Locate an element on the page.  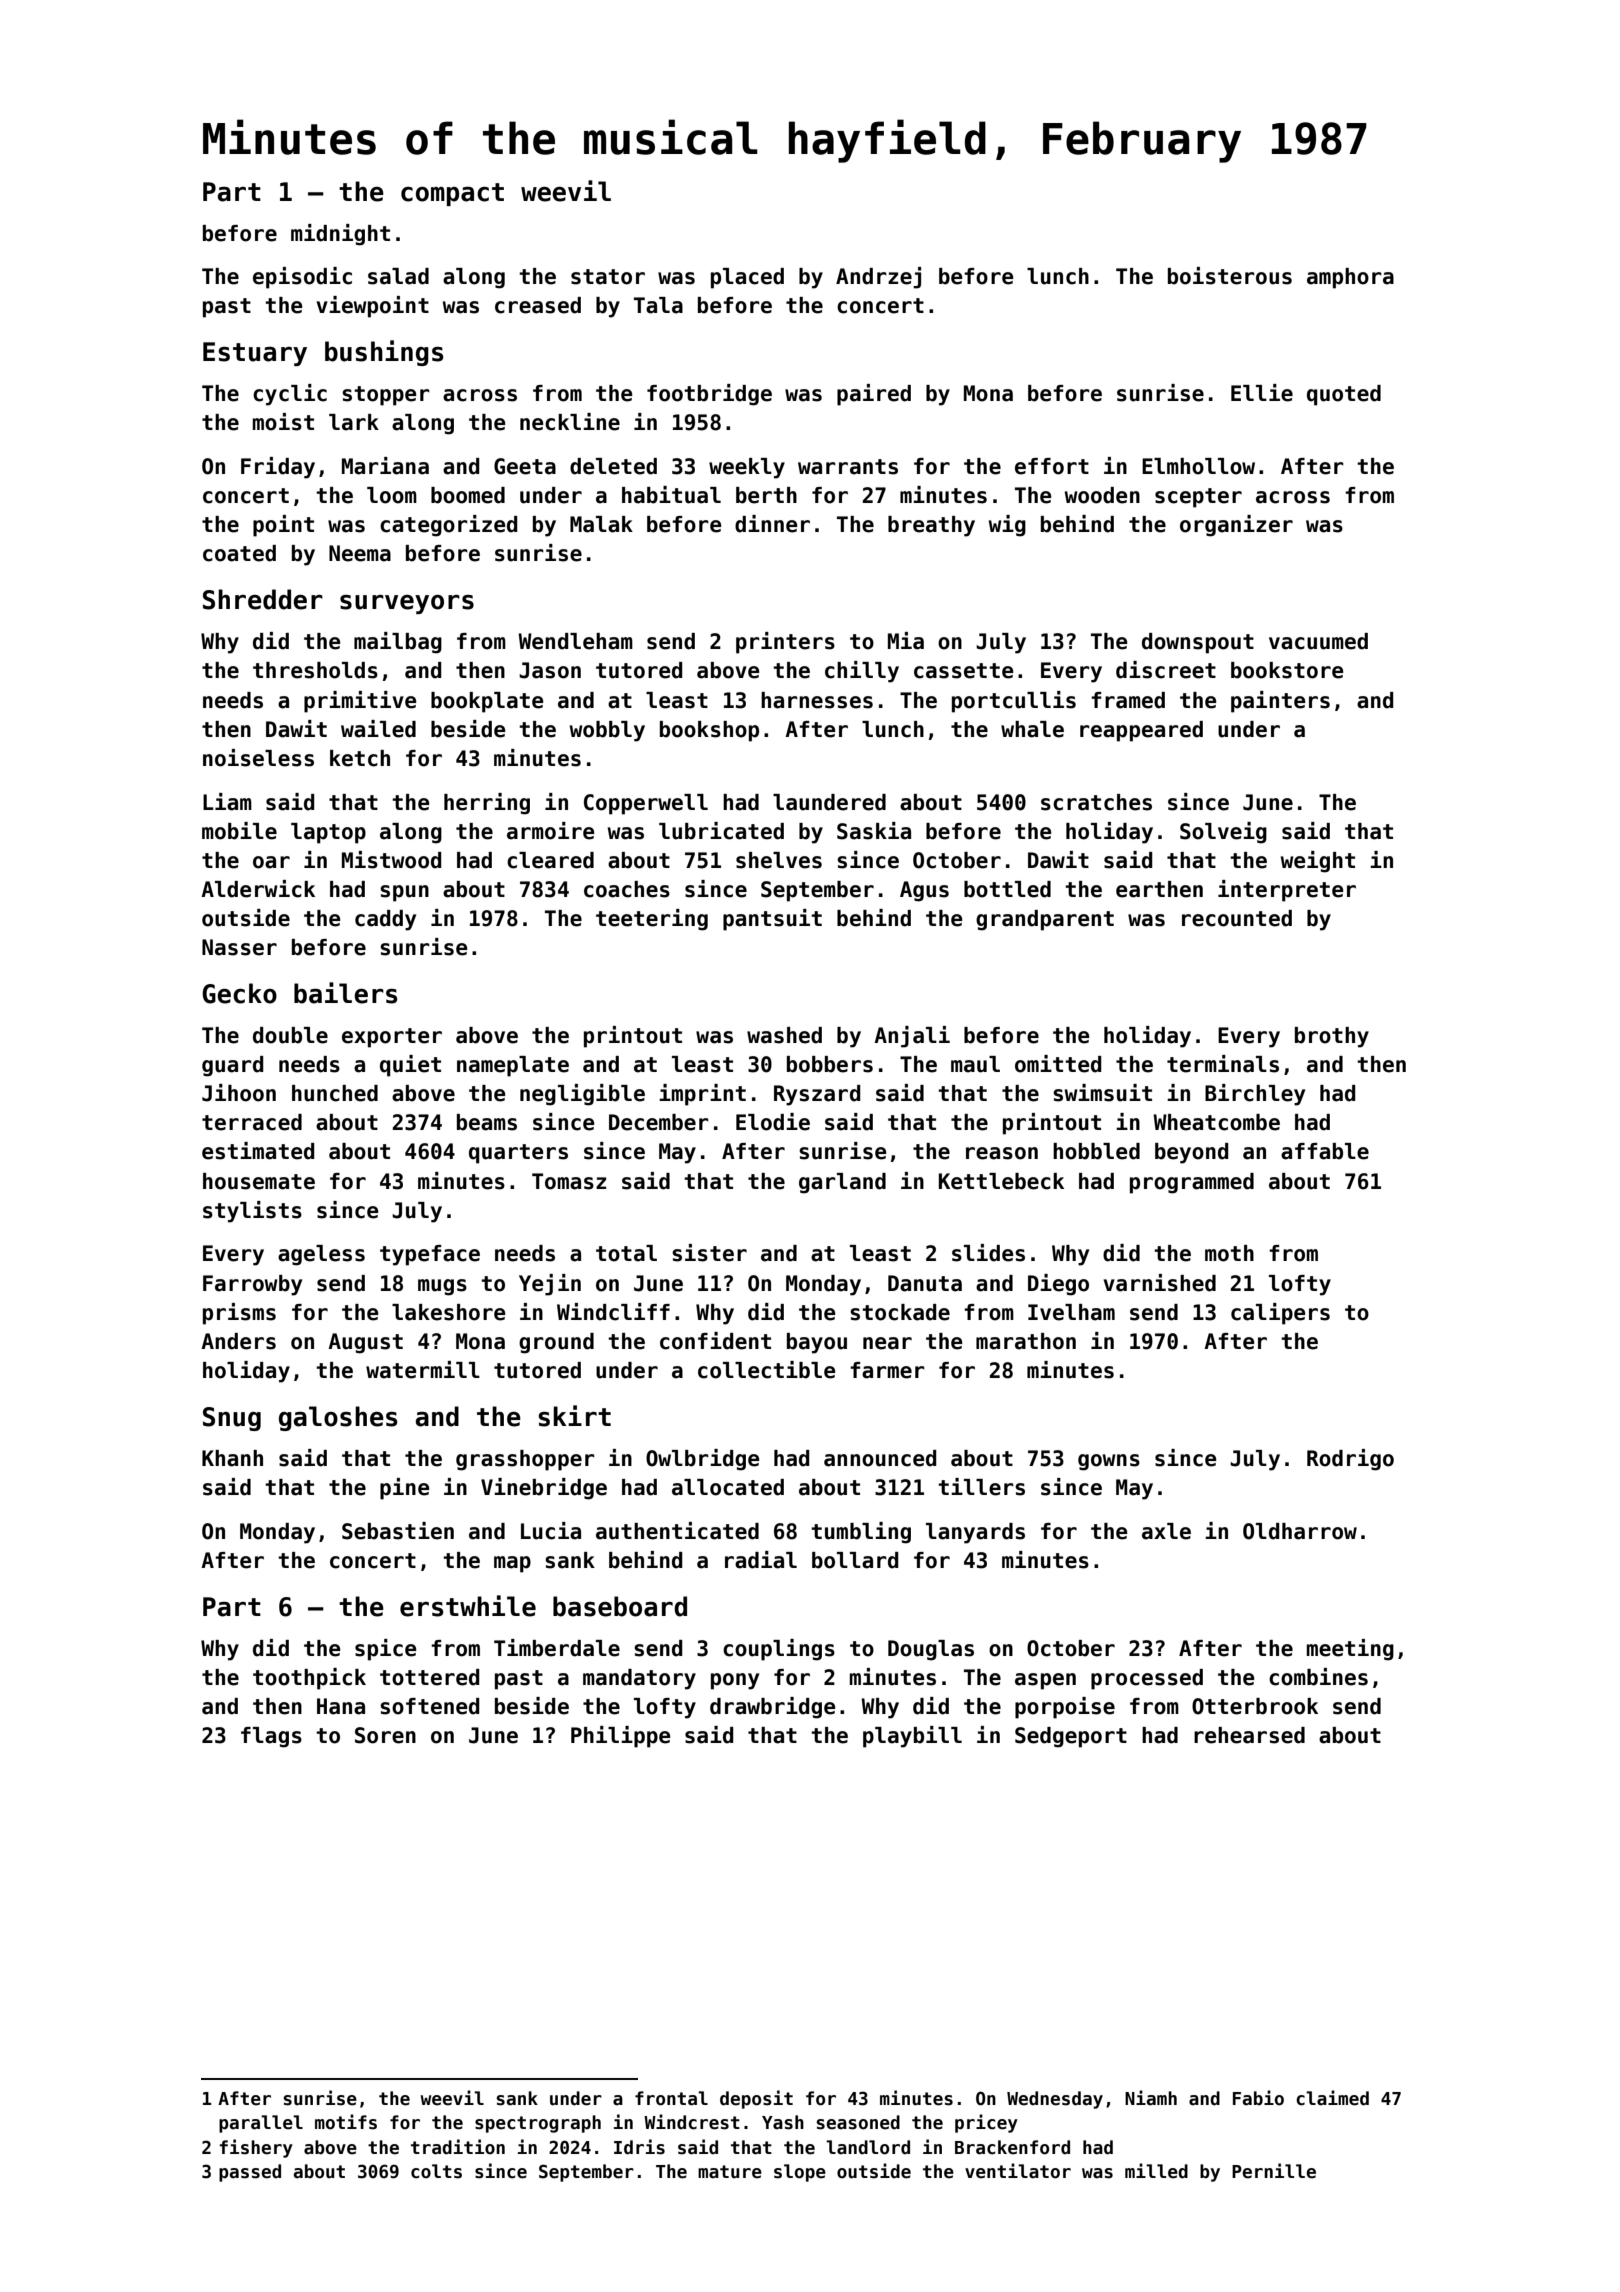
Rodrigo is located at coordinates (1350, 1460).
